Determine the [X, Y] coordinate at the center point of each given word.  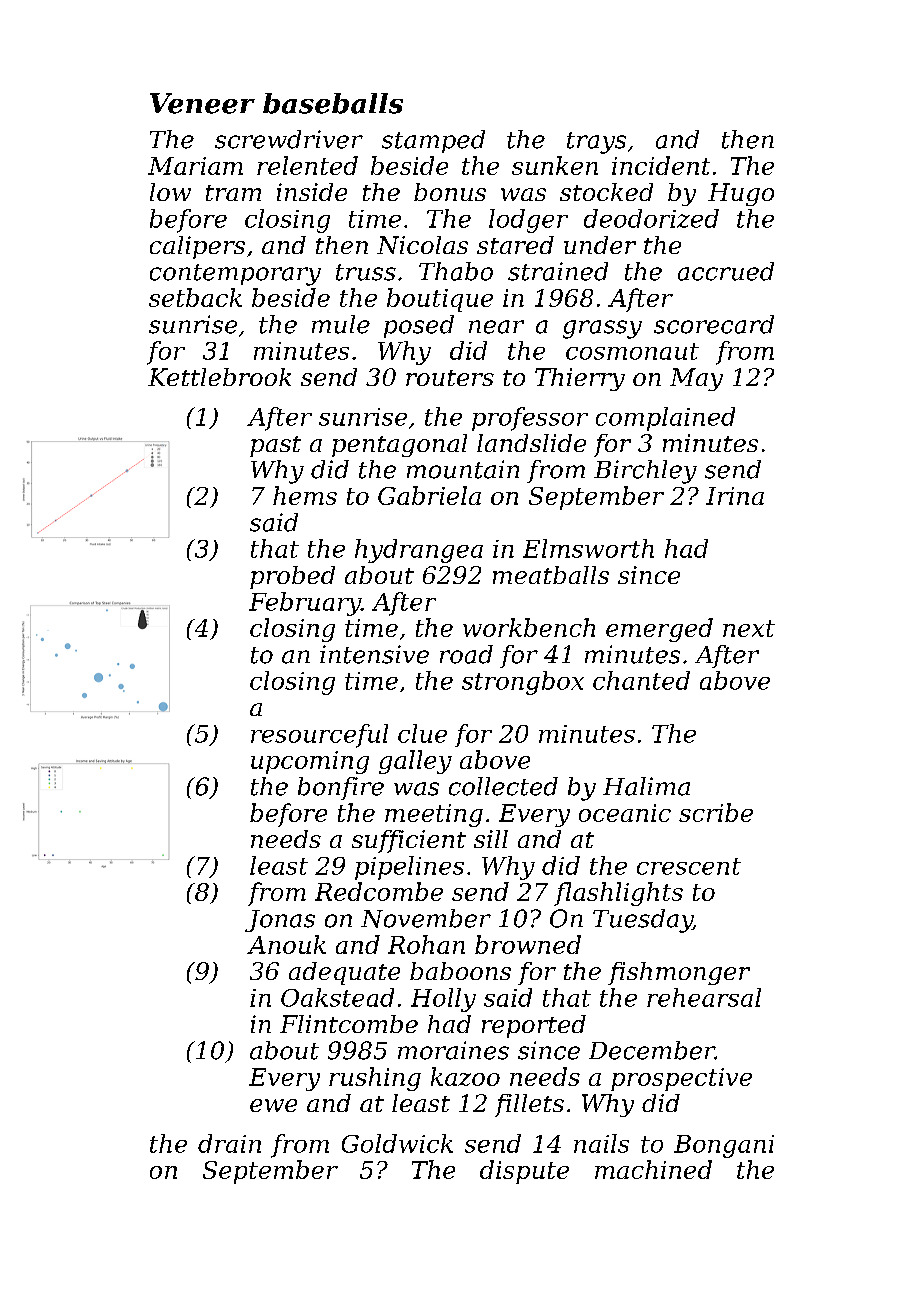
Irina [735, 496]
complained [665, 419]
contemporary [235, 275]
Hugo [741, 194]
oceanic [625, 813]
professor [530, 419]
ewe [273, 1105]
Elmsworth [588, 548]
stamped [433, 141]
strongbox [523, 683]
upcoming [310, 762]
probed [292, 577]
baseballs [333, 103]
